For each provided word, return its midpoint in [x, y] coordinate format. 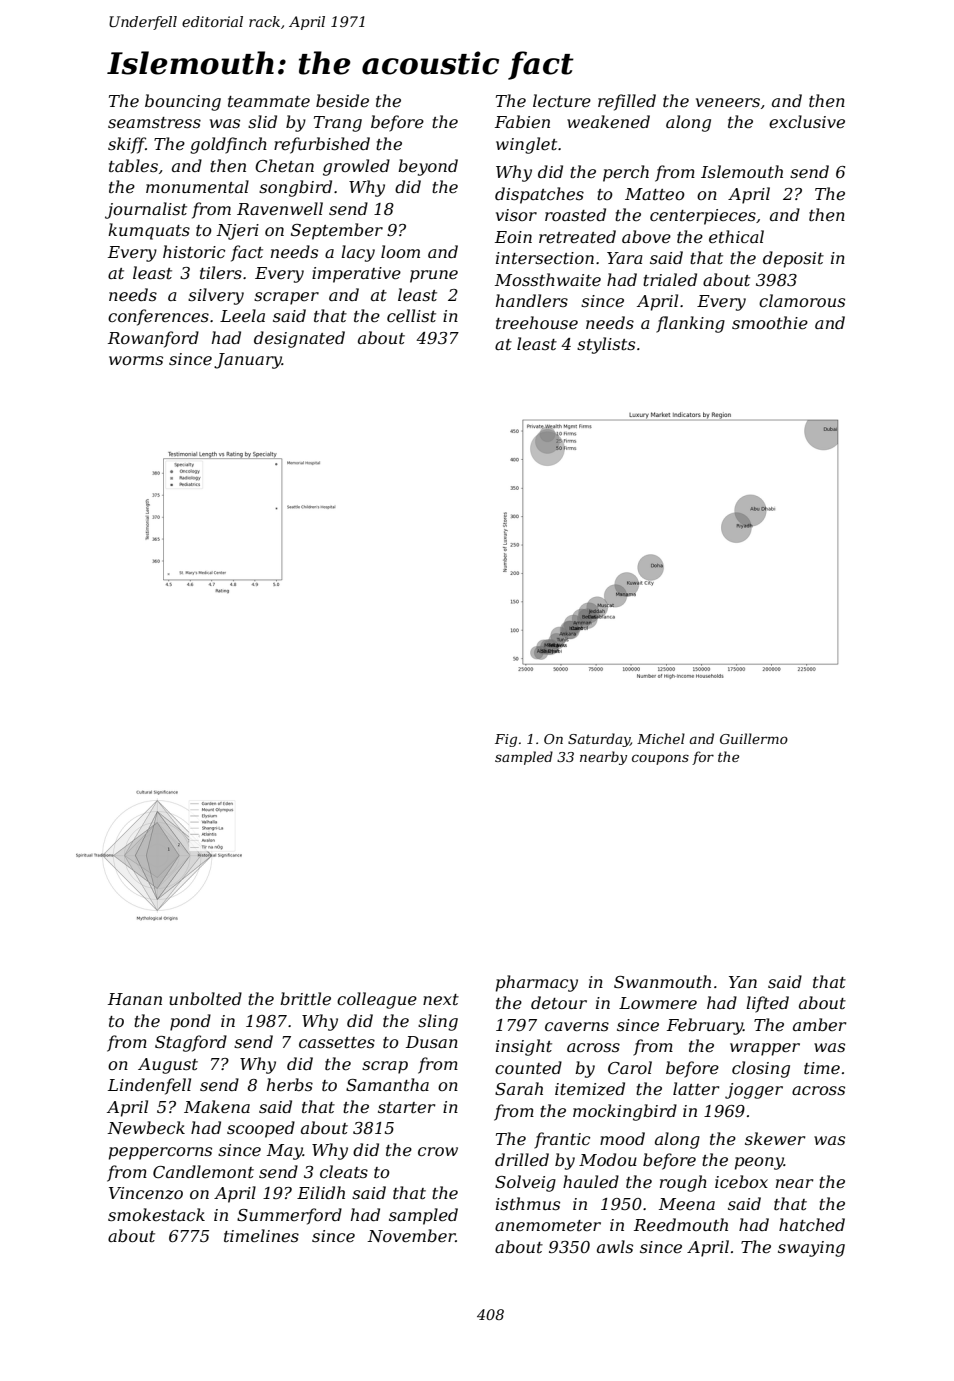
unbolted [205, 998]
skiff [127, 145]
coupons [660, 759]
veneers [728, 102]
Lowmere [658, 1003]
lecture [562, 100]
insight [524, 1047]
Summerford [289, 1216]
